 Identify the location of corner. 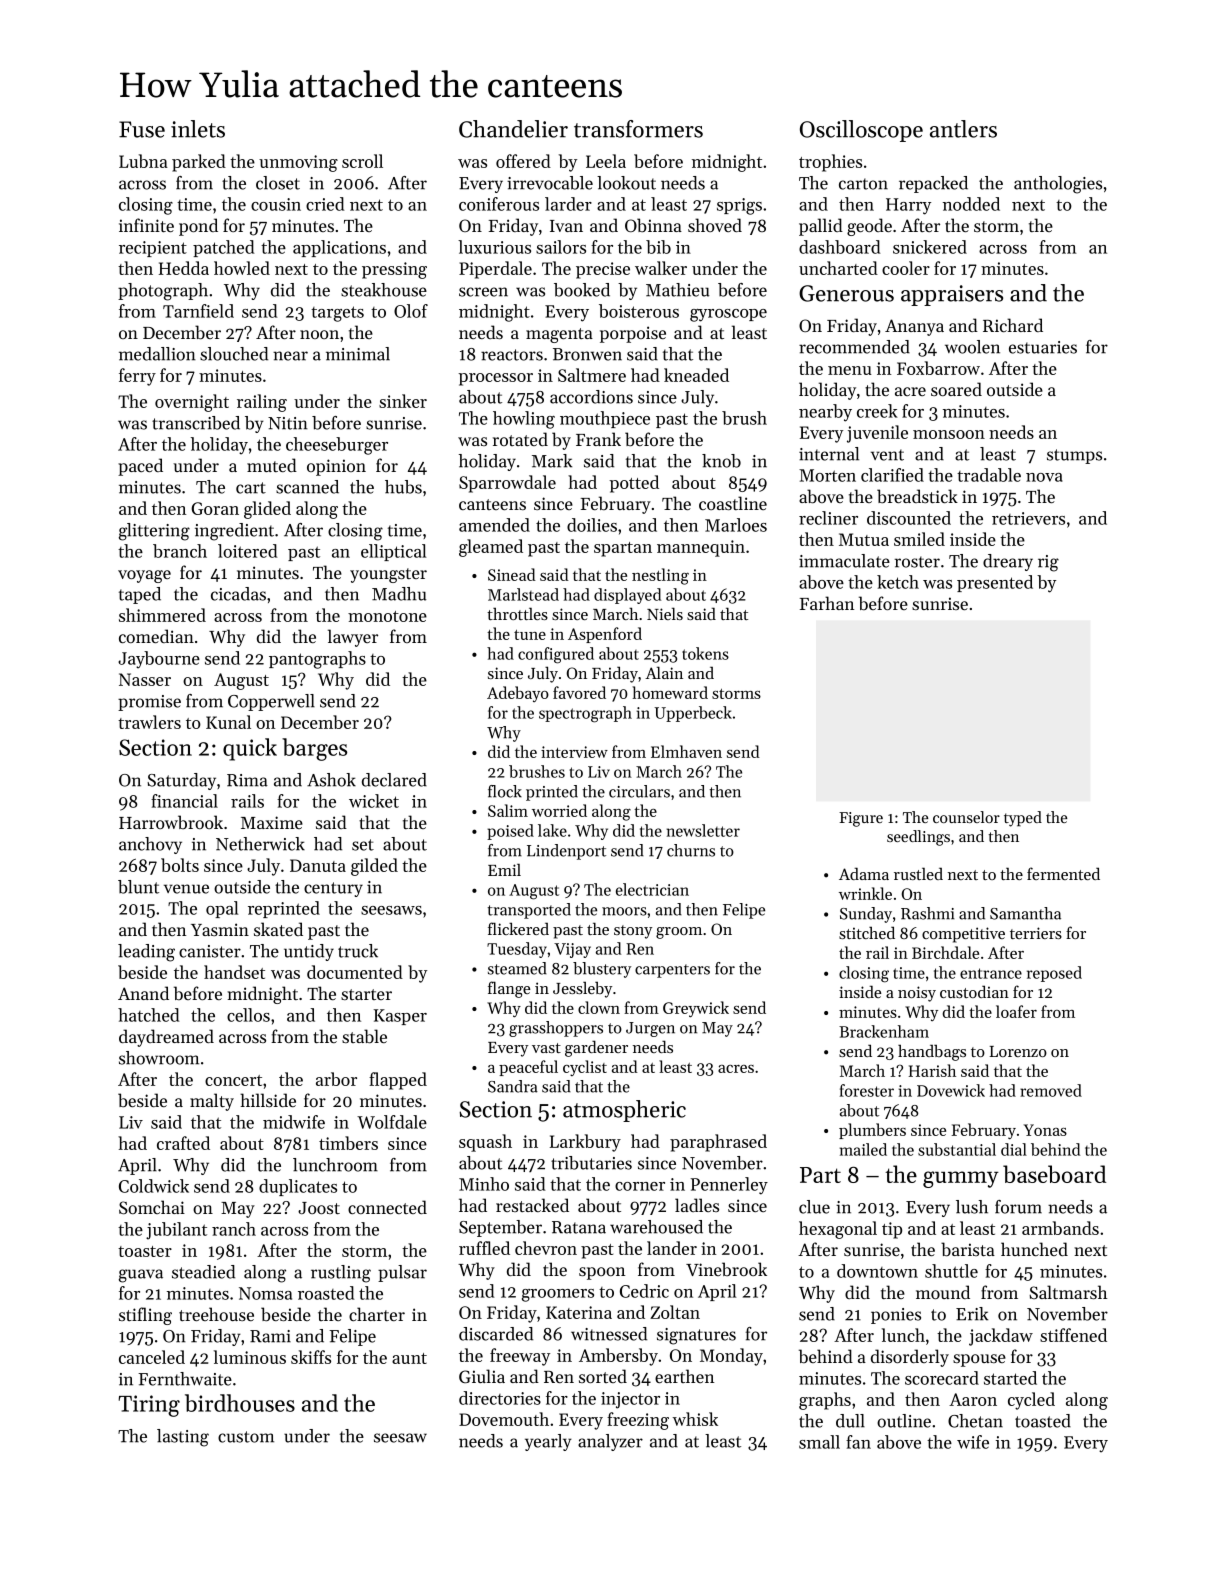
(640, 1186).
